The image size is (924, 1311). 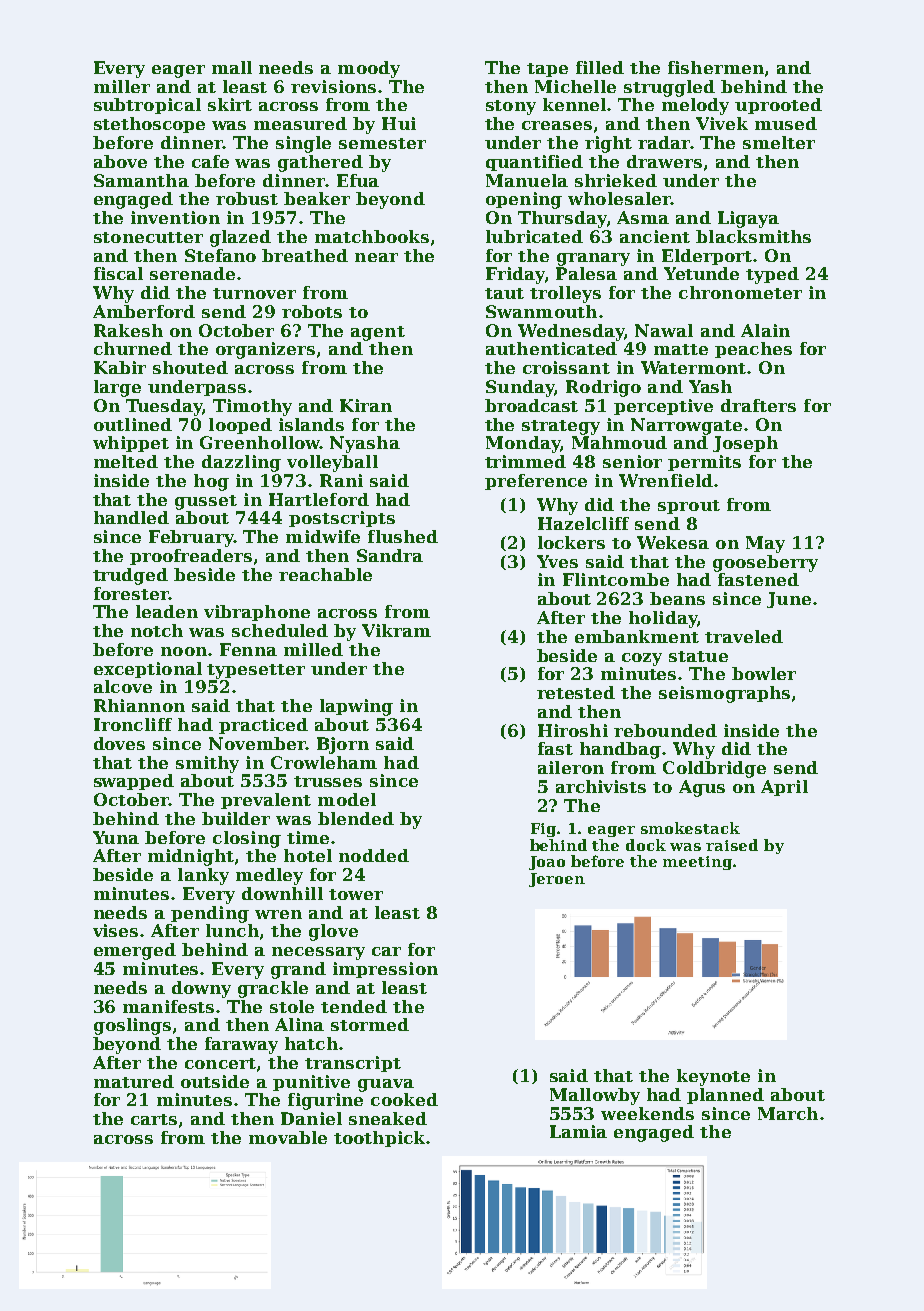 I want to click on Narrowgate, so click(x=686, y=426).
